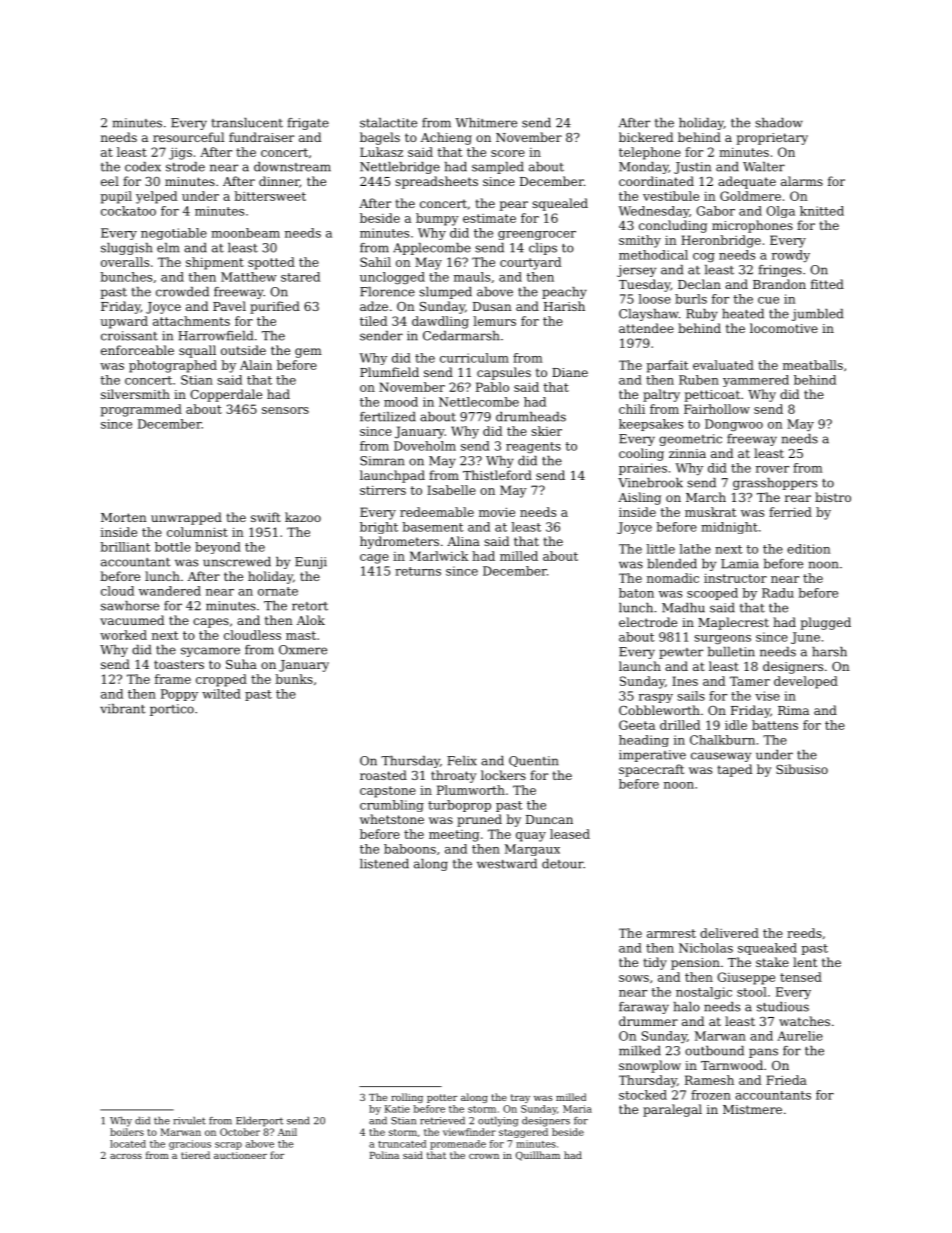  Describe the element at coordinates (804, 1021) in the image. I see `watches` at that location.
